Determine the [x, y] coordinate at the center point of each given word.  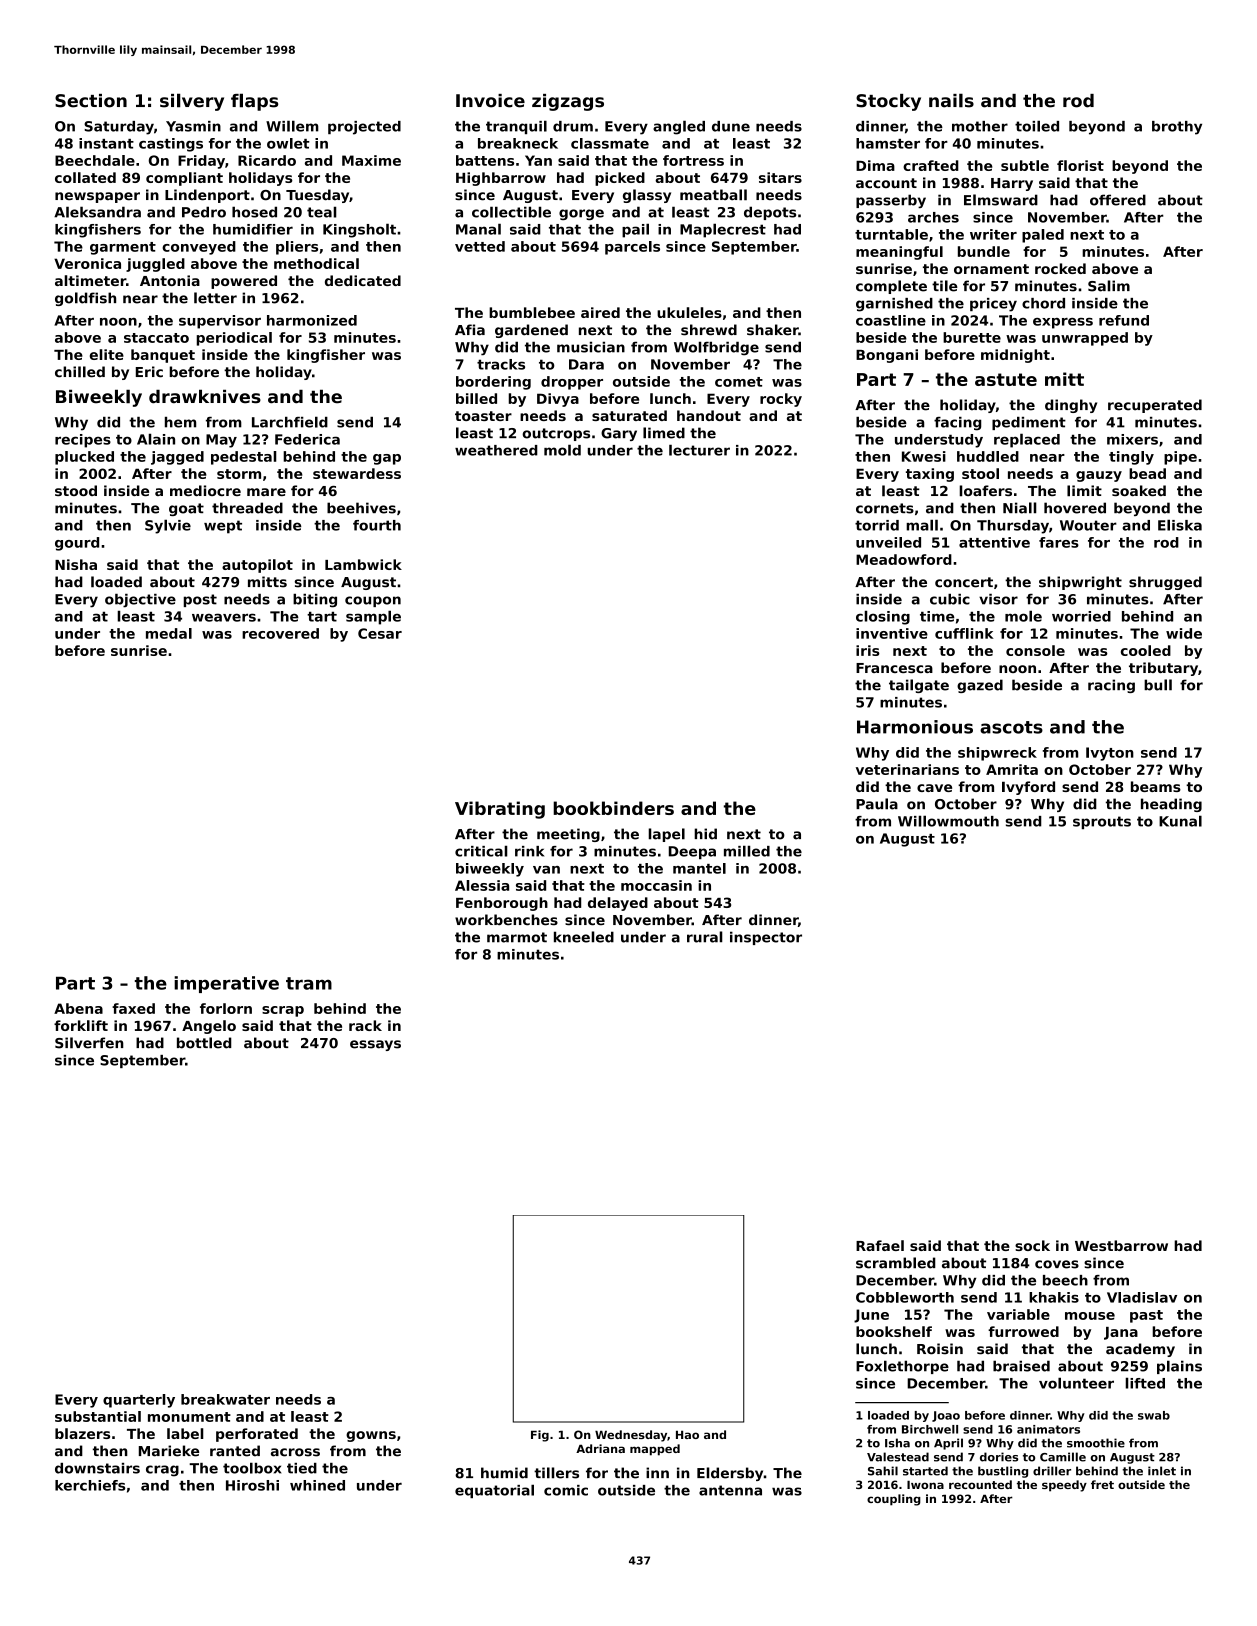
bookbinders [613, 808]
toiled [1037, 126]
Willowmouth [948, 821]
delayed [618, 904]
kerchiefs [90, 1485]
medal [169, 633]
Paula [877, 804]
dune [731, 126]
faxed [133, 1008]
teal [322, 212]
